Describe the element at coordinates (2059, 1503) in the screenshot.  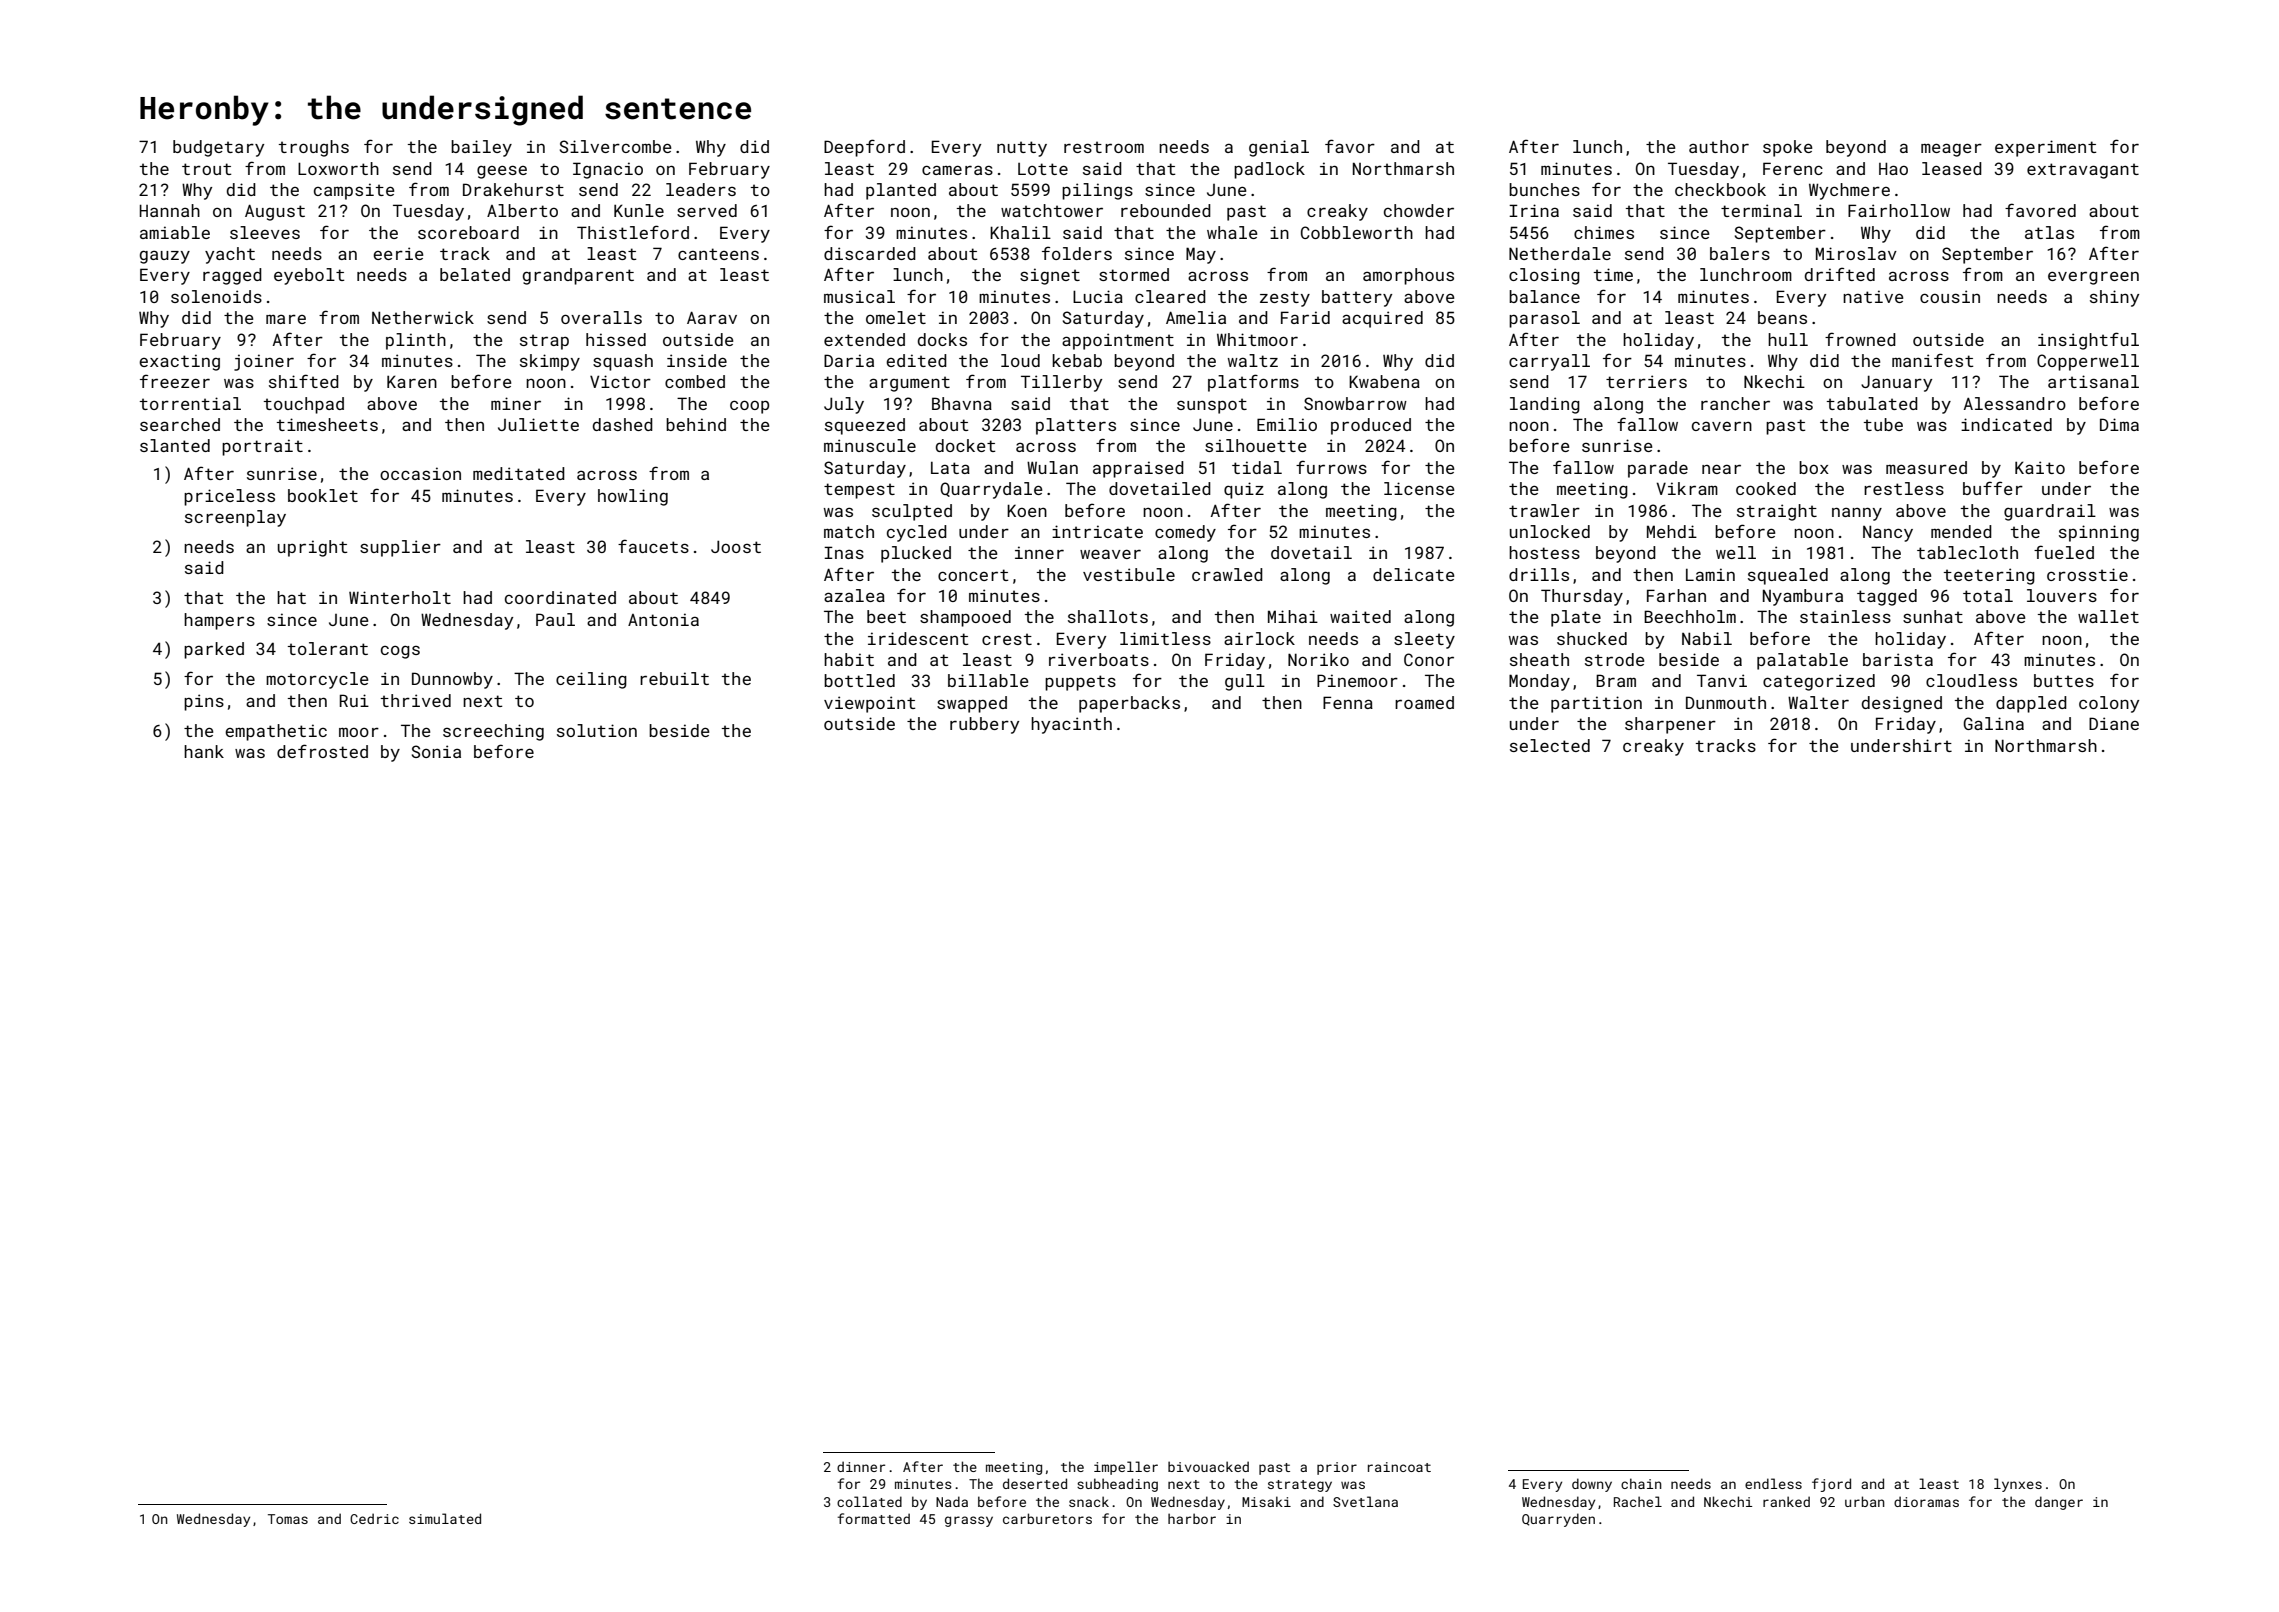
I see `danger` at that location.
